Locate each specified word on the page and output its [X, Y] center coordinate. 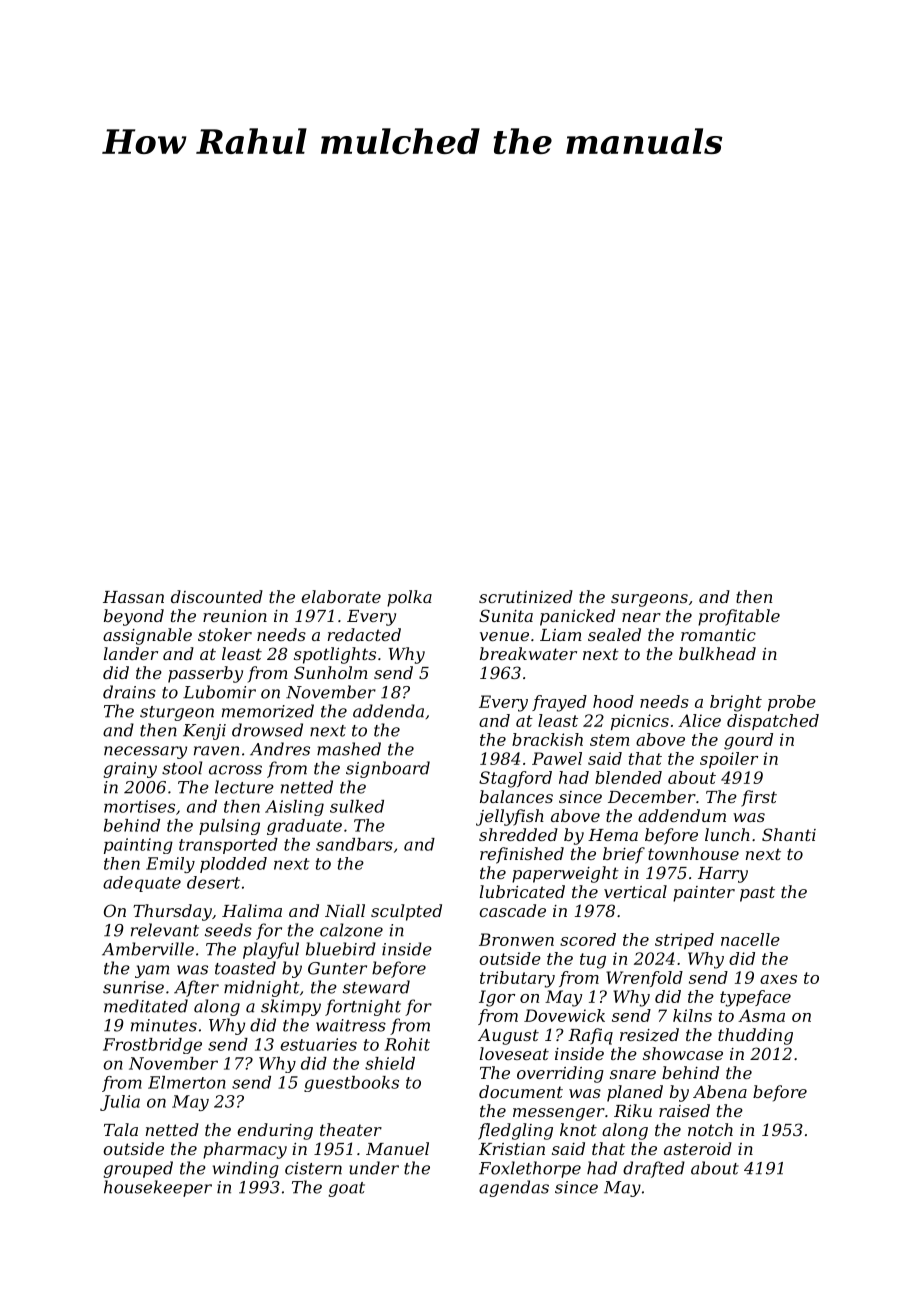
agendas [514, 1188]
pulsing [229, 827]
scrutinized [526, 597]
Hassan [133, 597]
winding [246, 1169]
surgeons [649, 600]
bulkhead [717, 653]
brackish [547, 739]
